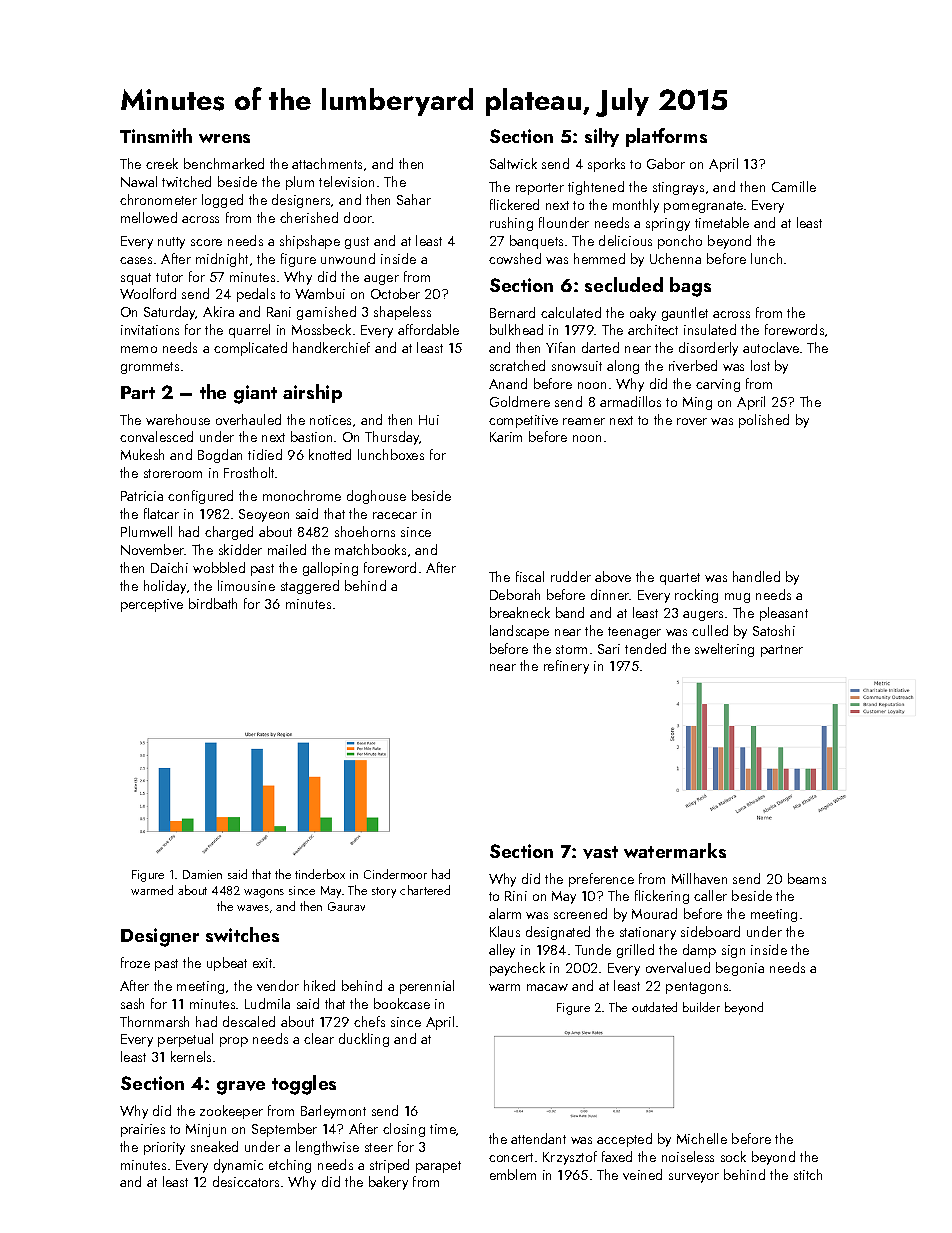 The width and height of the page is (952, 1233). I want to click on Klaus, so click(505, 931).
